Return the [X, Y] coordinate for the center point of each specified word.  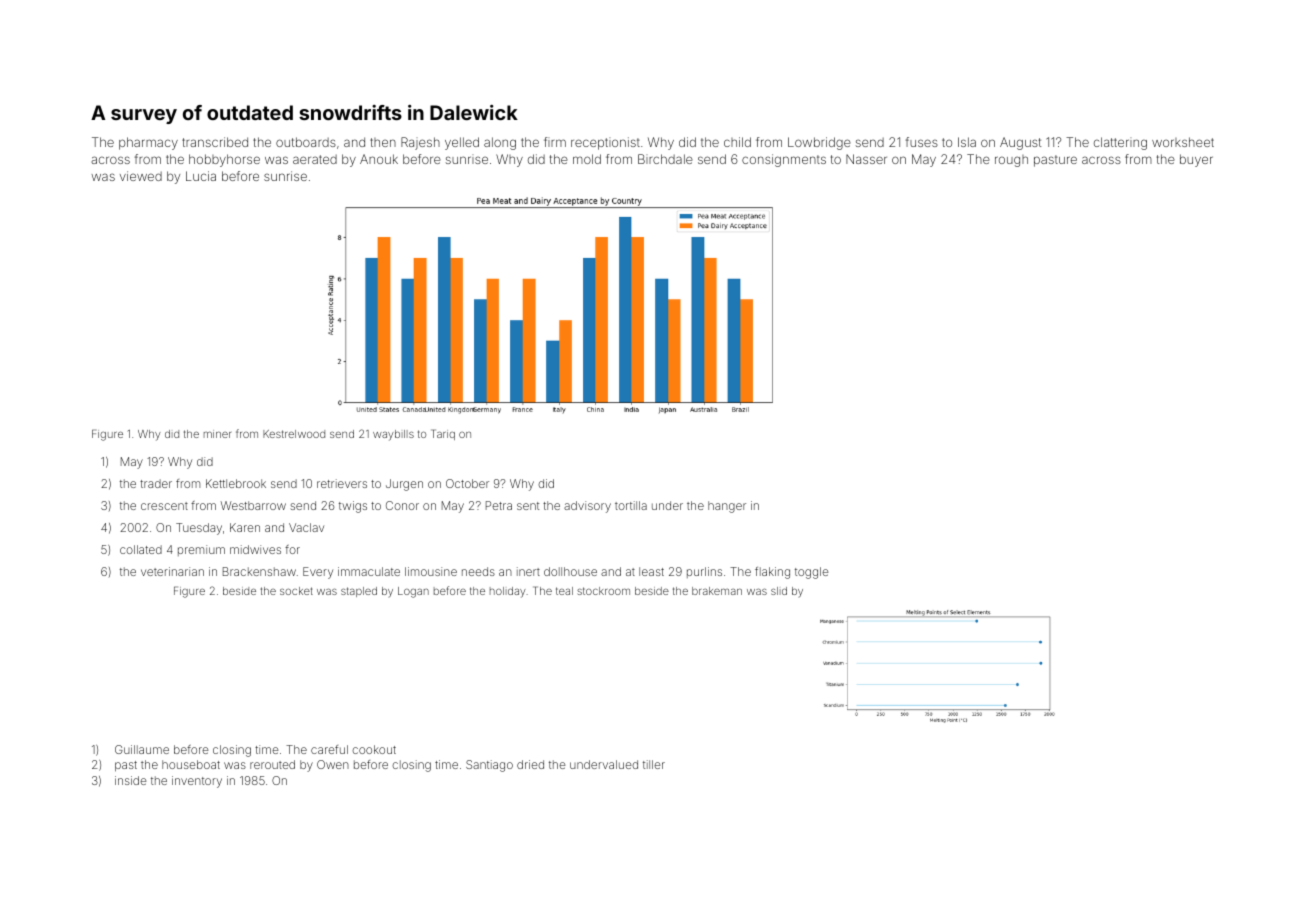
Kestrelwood [294, 434]
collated [141, 549]
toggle [811, 573]
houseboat [191, 764]
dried [530, 764]
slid [779, 591]
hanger [727, 507]
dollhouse [570, 571]
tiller [654, 764]
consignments [784, 160]
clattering [1120, 143]
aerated [315, 159]
